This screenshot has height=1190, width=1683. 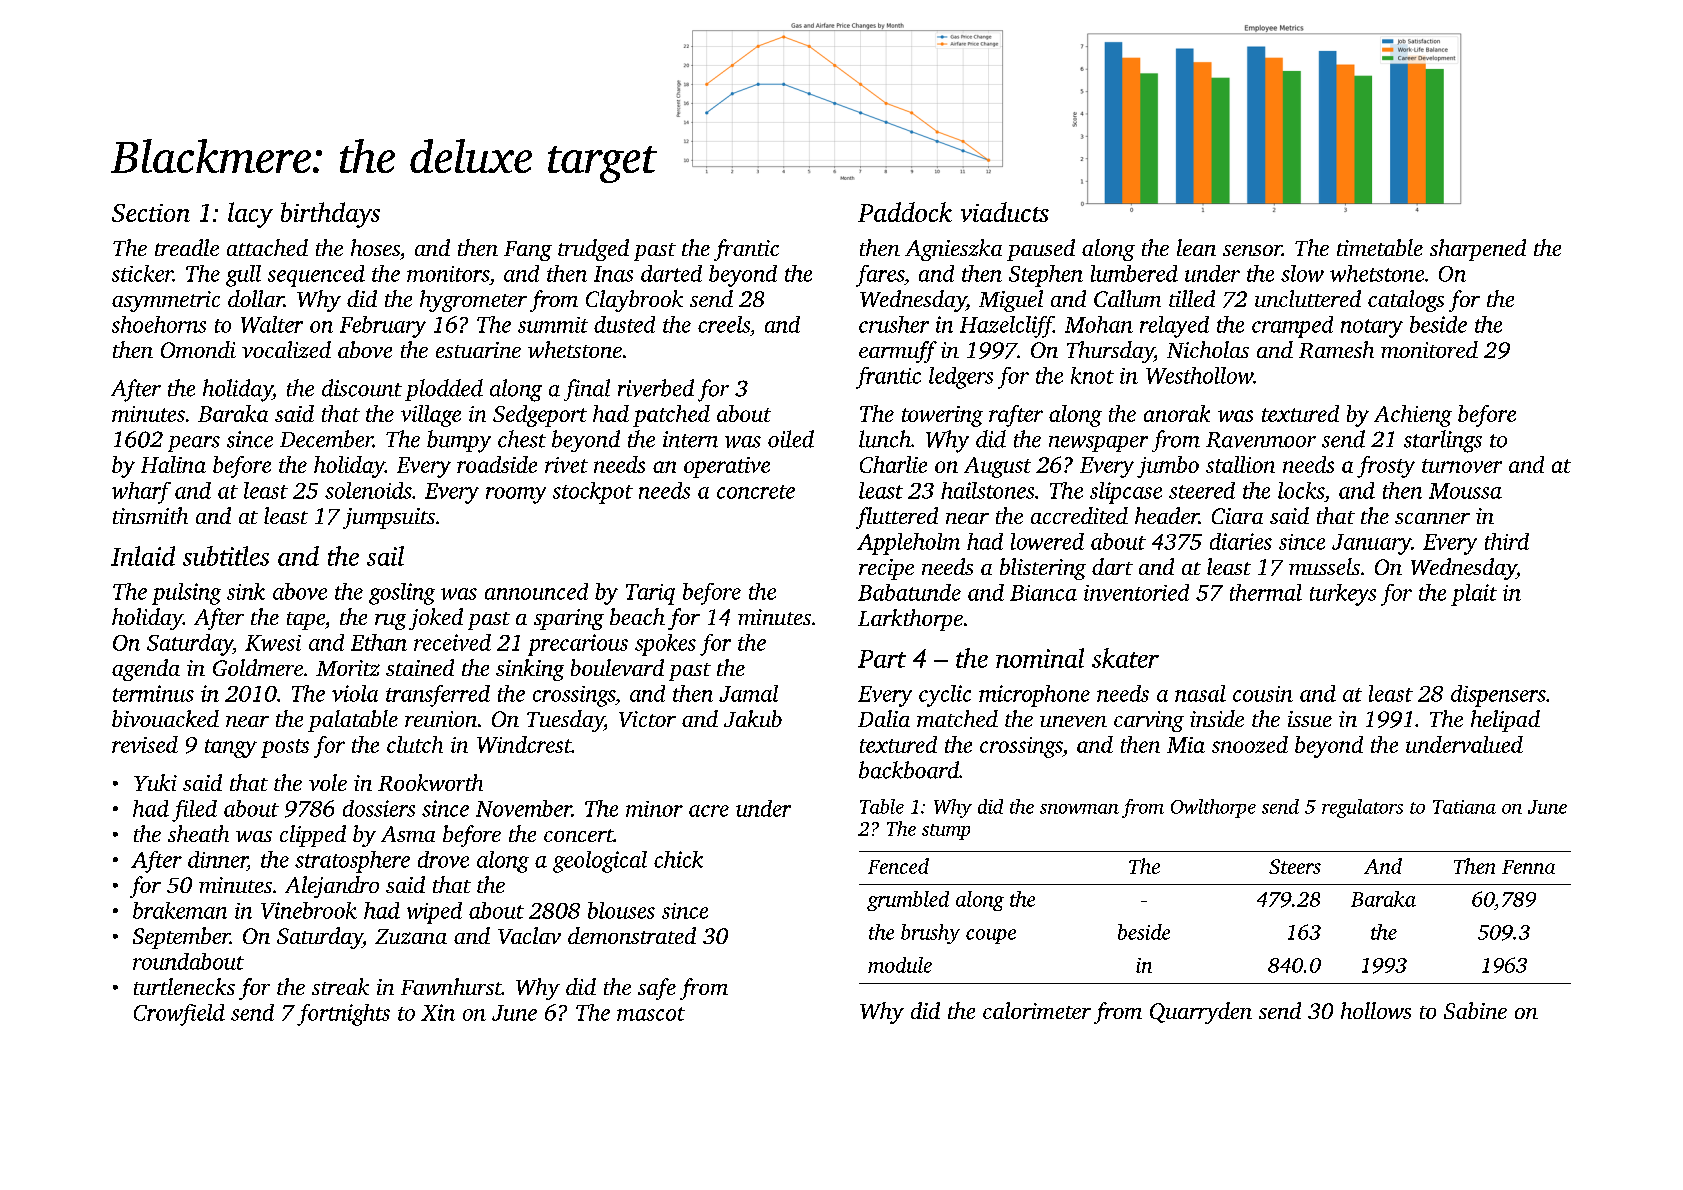 I want to click on Babatunde, so click(x=909, y=592).
